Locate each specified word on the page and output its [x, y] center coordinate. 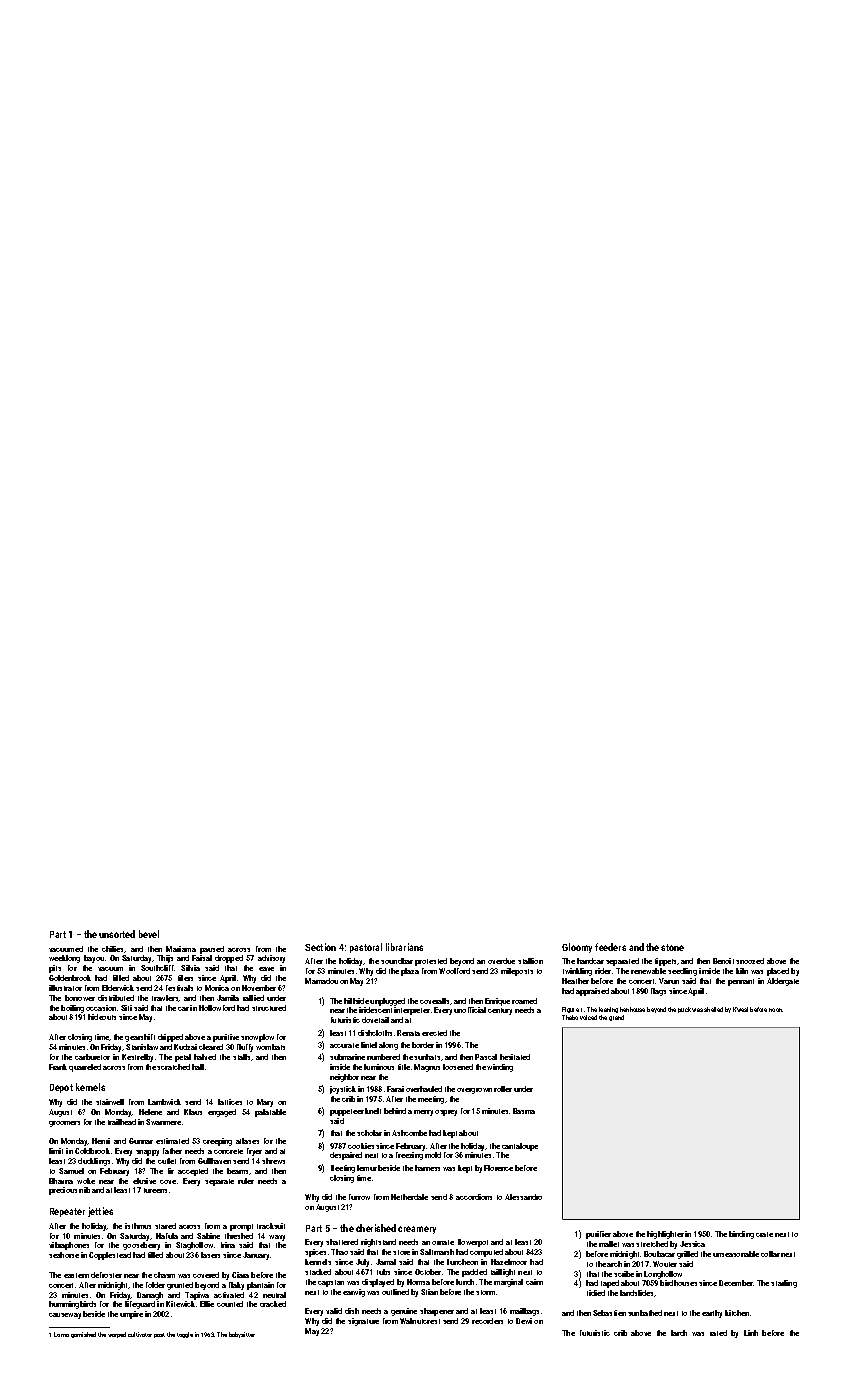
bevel [149, 934]
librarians [404, 947]
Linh [751, 1333]
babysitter [242, 1335]
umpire [131, 1315]
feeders [610, 947]
